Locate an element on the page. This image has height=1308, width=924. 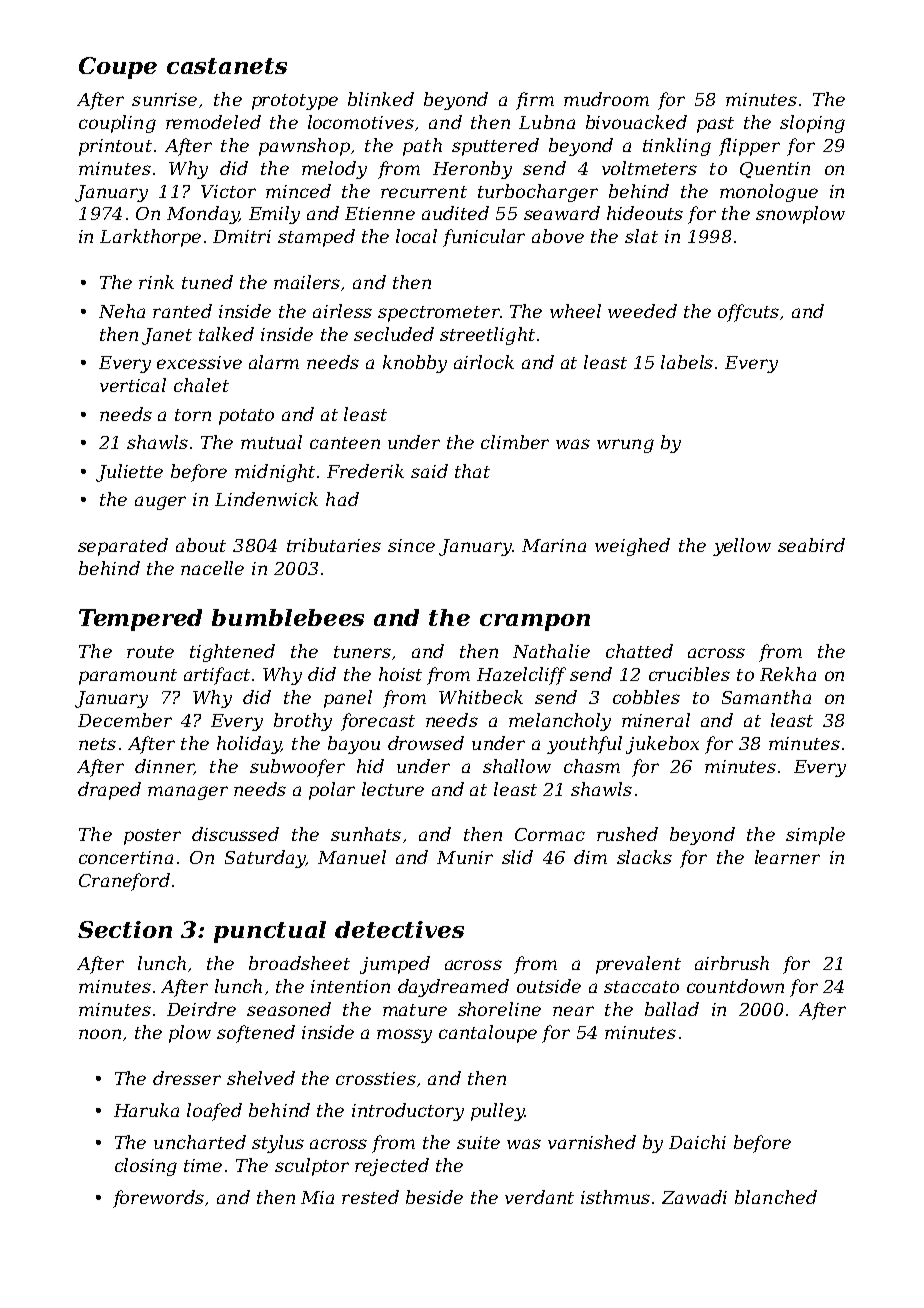
climber is located at coordinates (515, 442).
